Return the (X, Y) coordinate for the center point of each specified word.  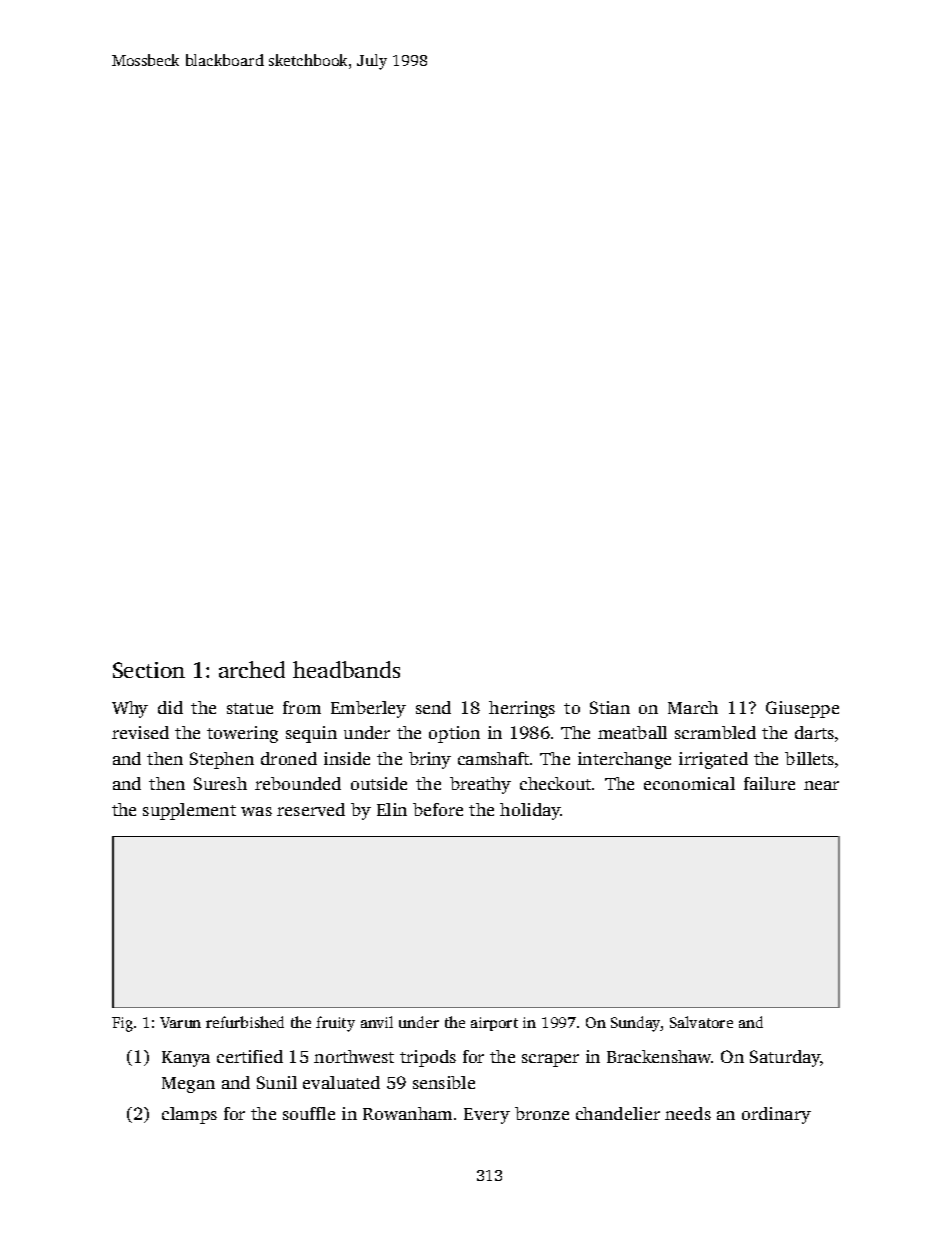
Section (149, 670)
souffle (309, 1113)
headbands (346, 669)
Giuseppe (802, 709)
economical (689, 783)
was (256, 811)
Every (487, 1116)
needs (688, 1113)
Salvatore (701, 1022)
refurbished (245, 1022)
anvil (377, 1022)
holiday (530, 811)
